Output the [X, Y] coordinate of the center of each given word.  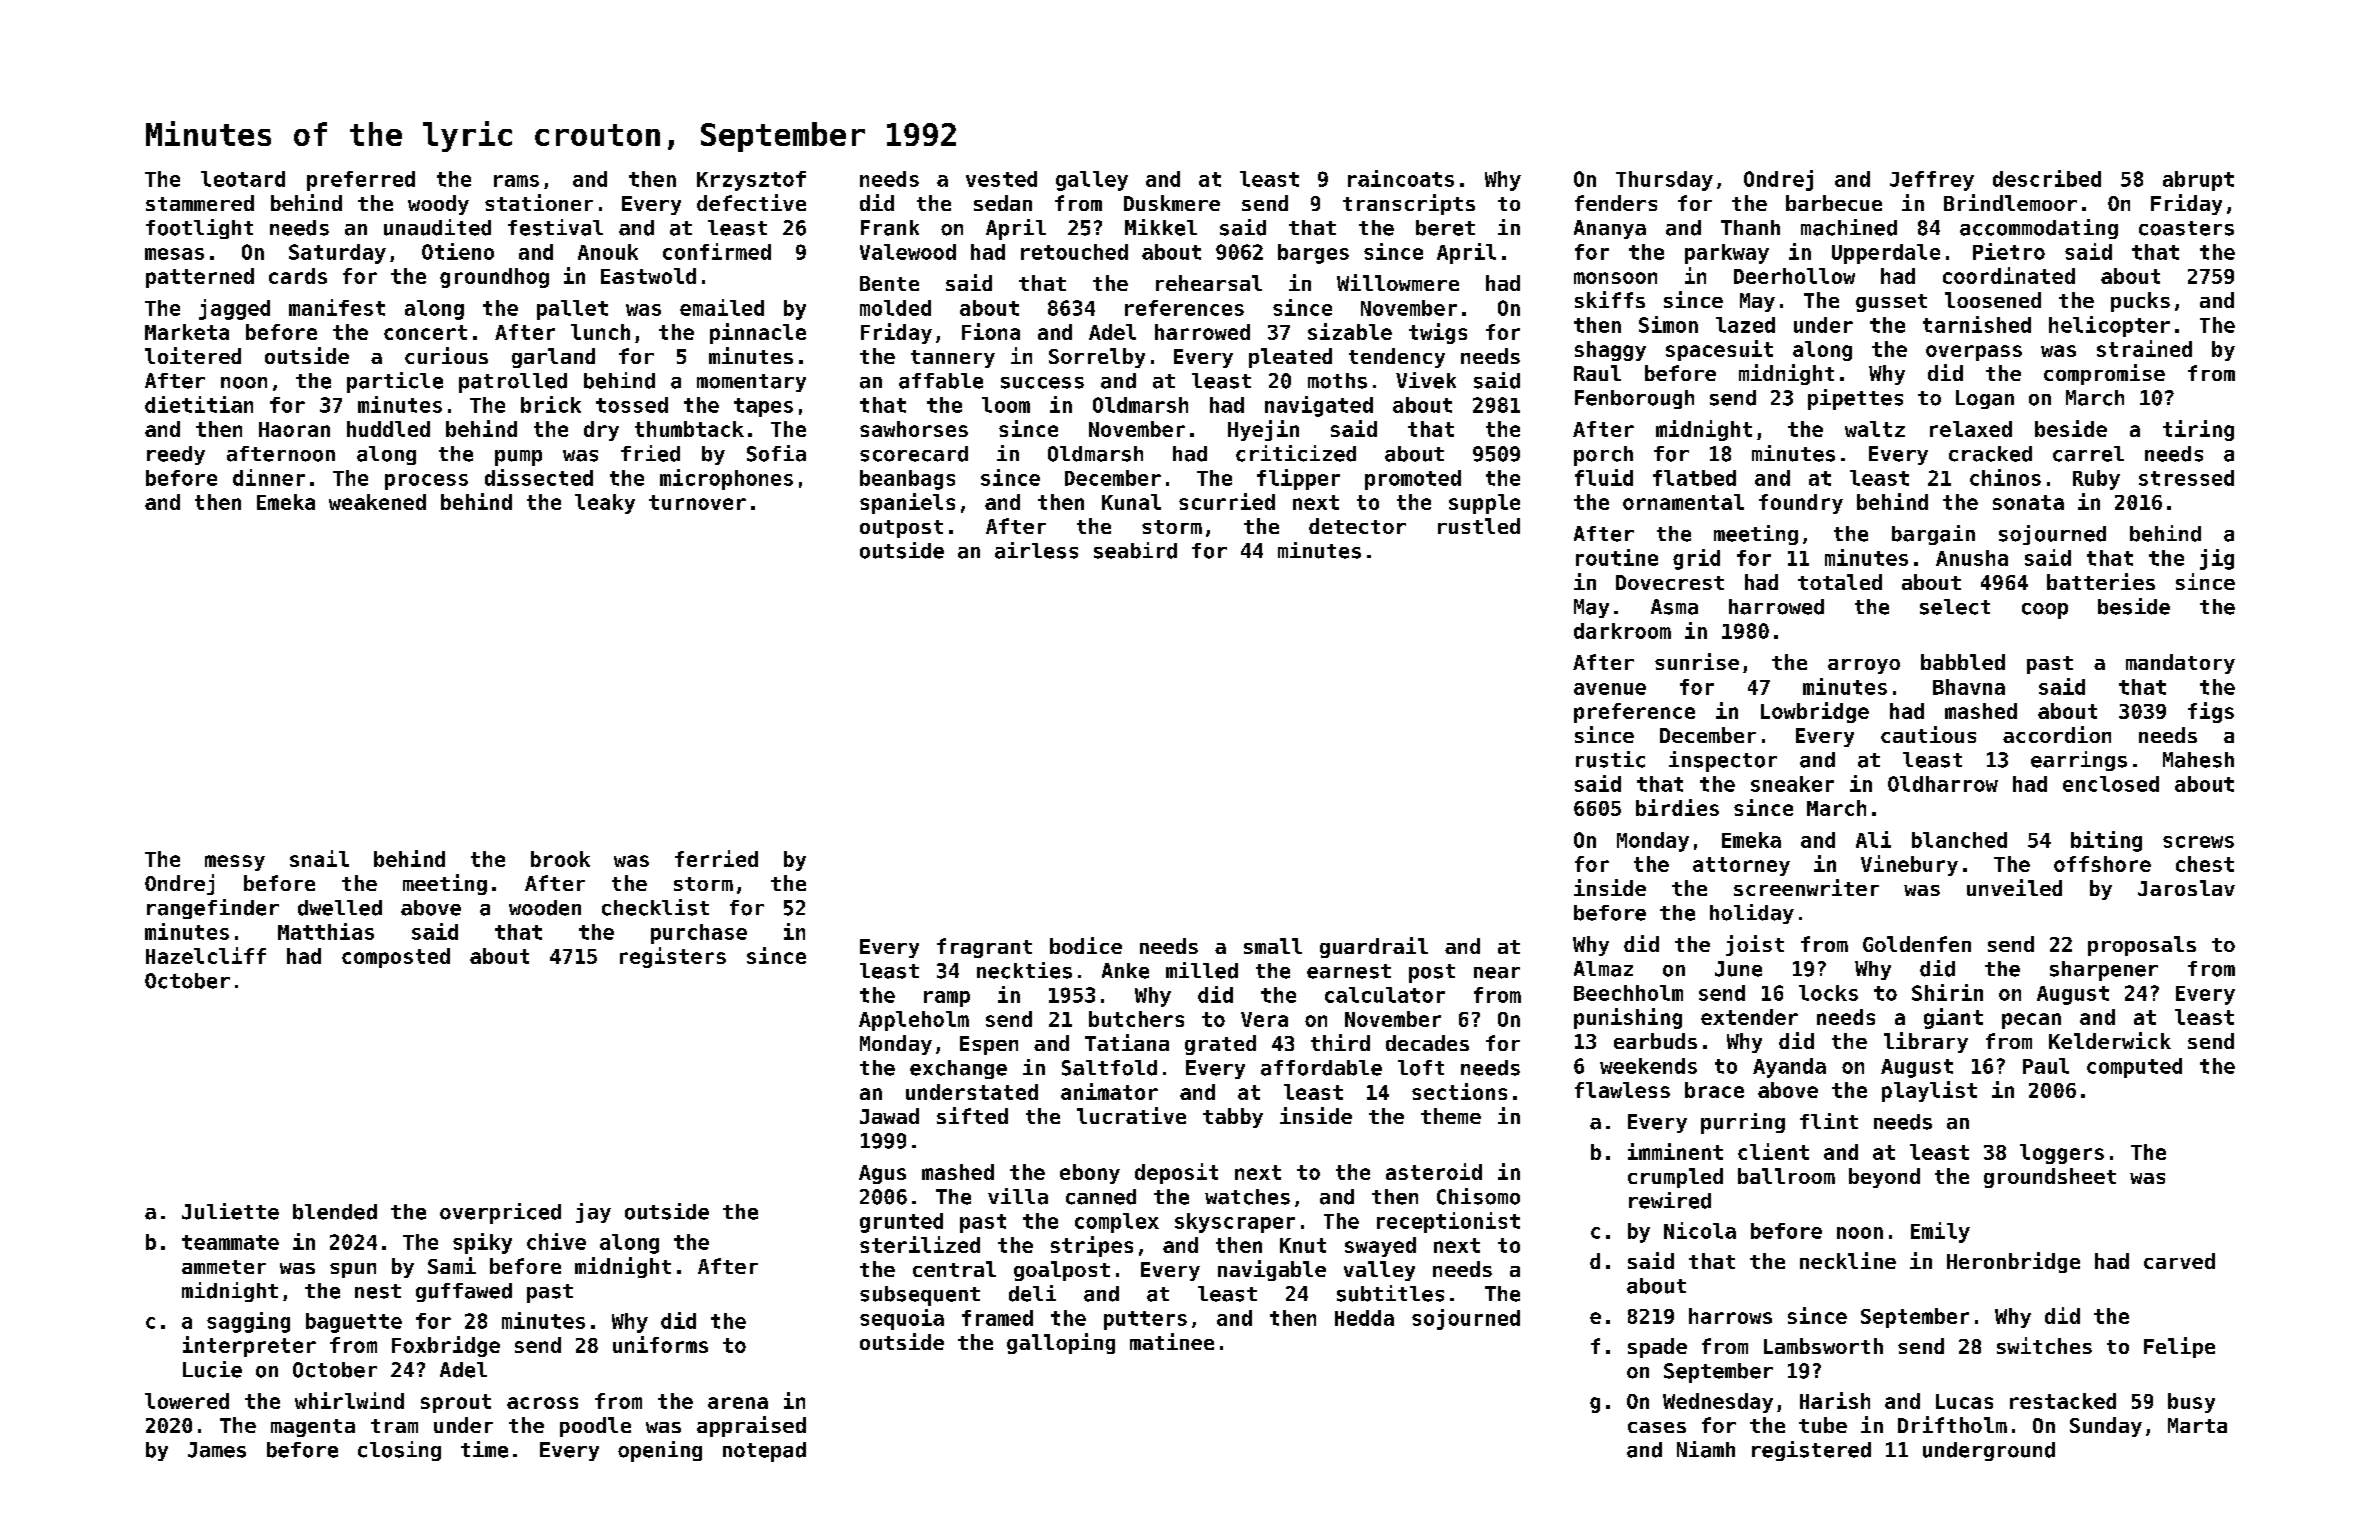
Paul [2046, 1066]
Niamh [1706, 1449]
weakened [377, 502]
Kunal [1131, 502]
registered [1811, 1451]
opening [660, 1451]
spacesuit [1719, 350]
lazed [1745, 325]
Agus [882, 1174]
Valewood [908, 252]
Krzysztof [751, 181]
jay [593, 1213]
